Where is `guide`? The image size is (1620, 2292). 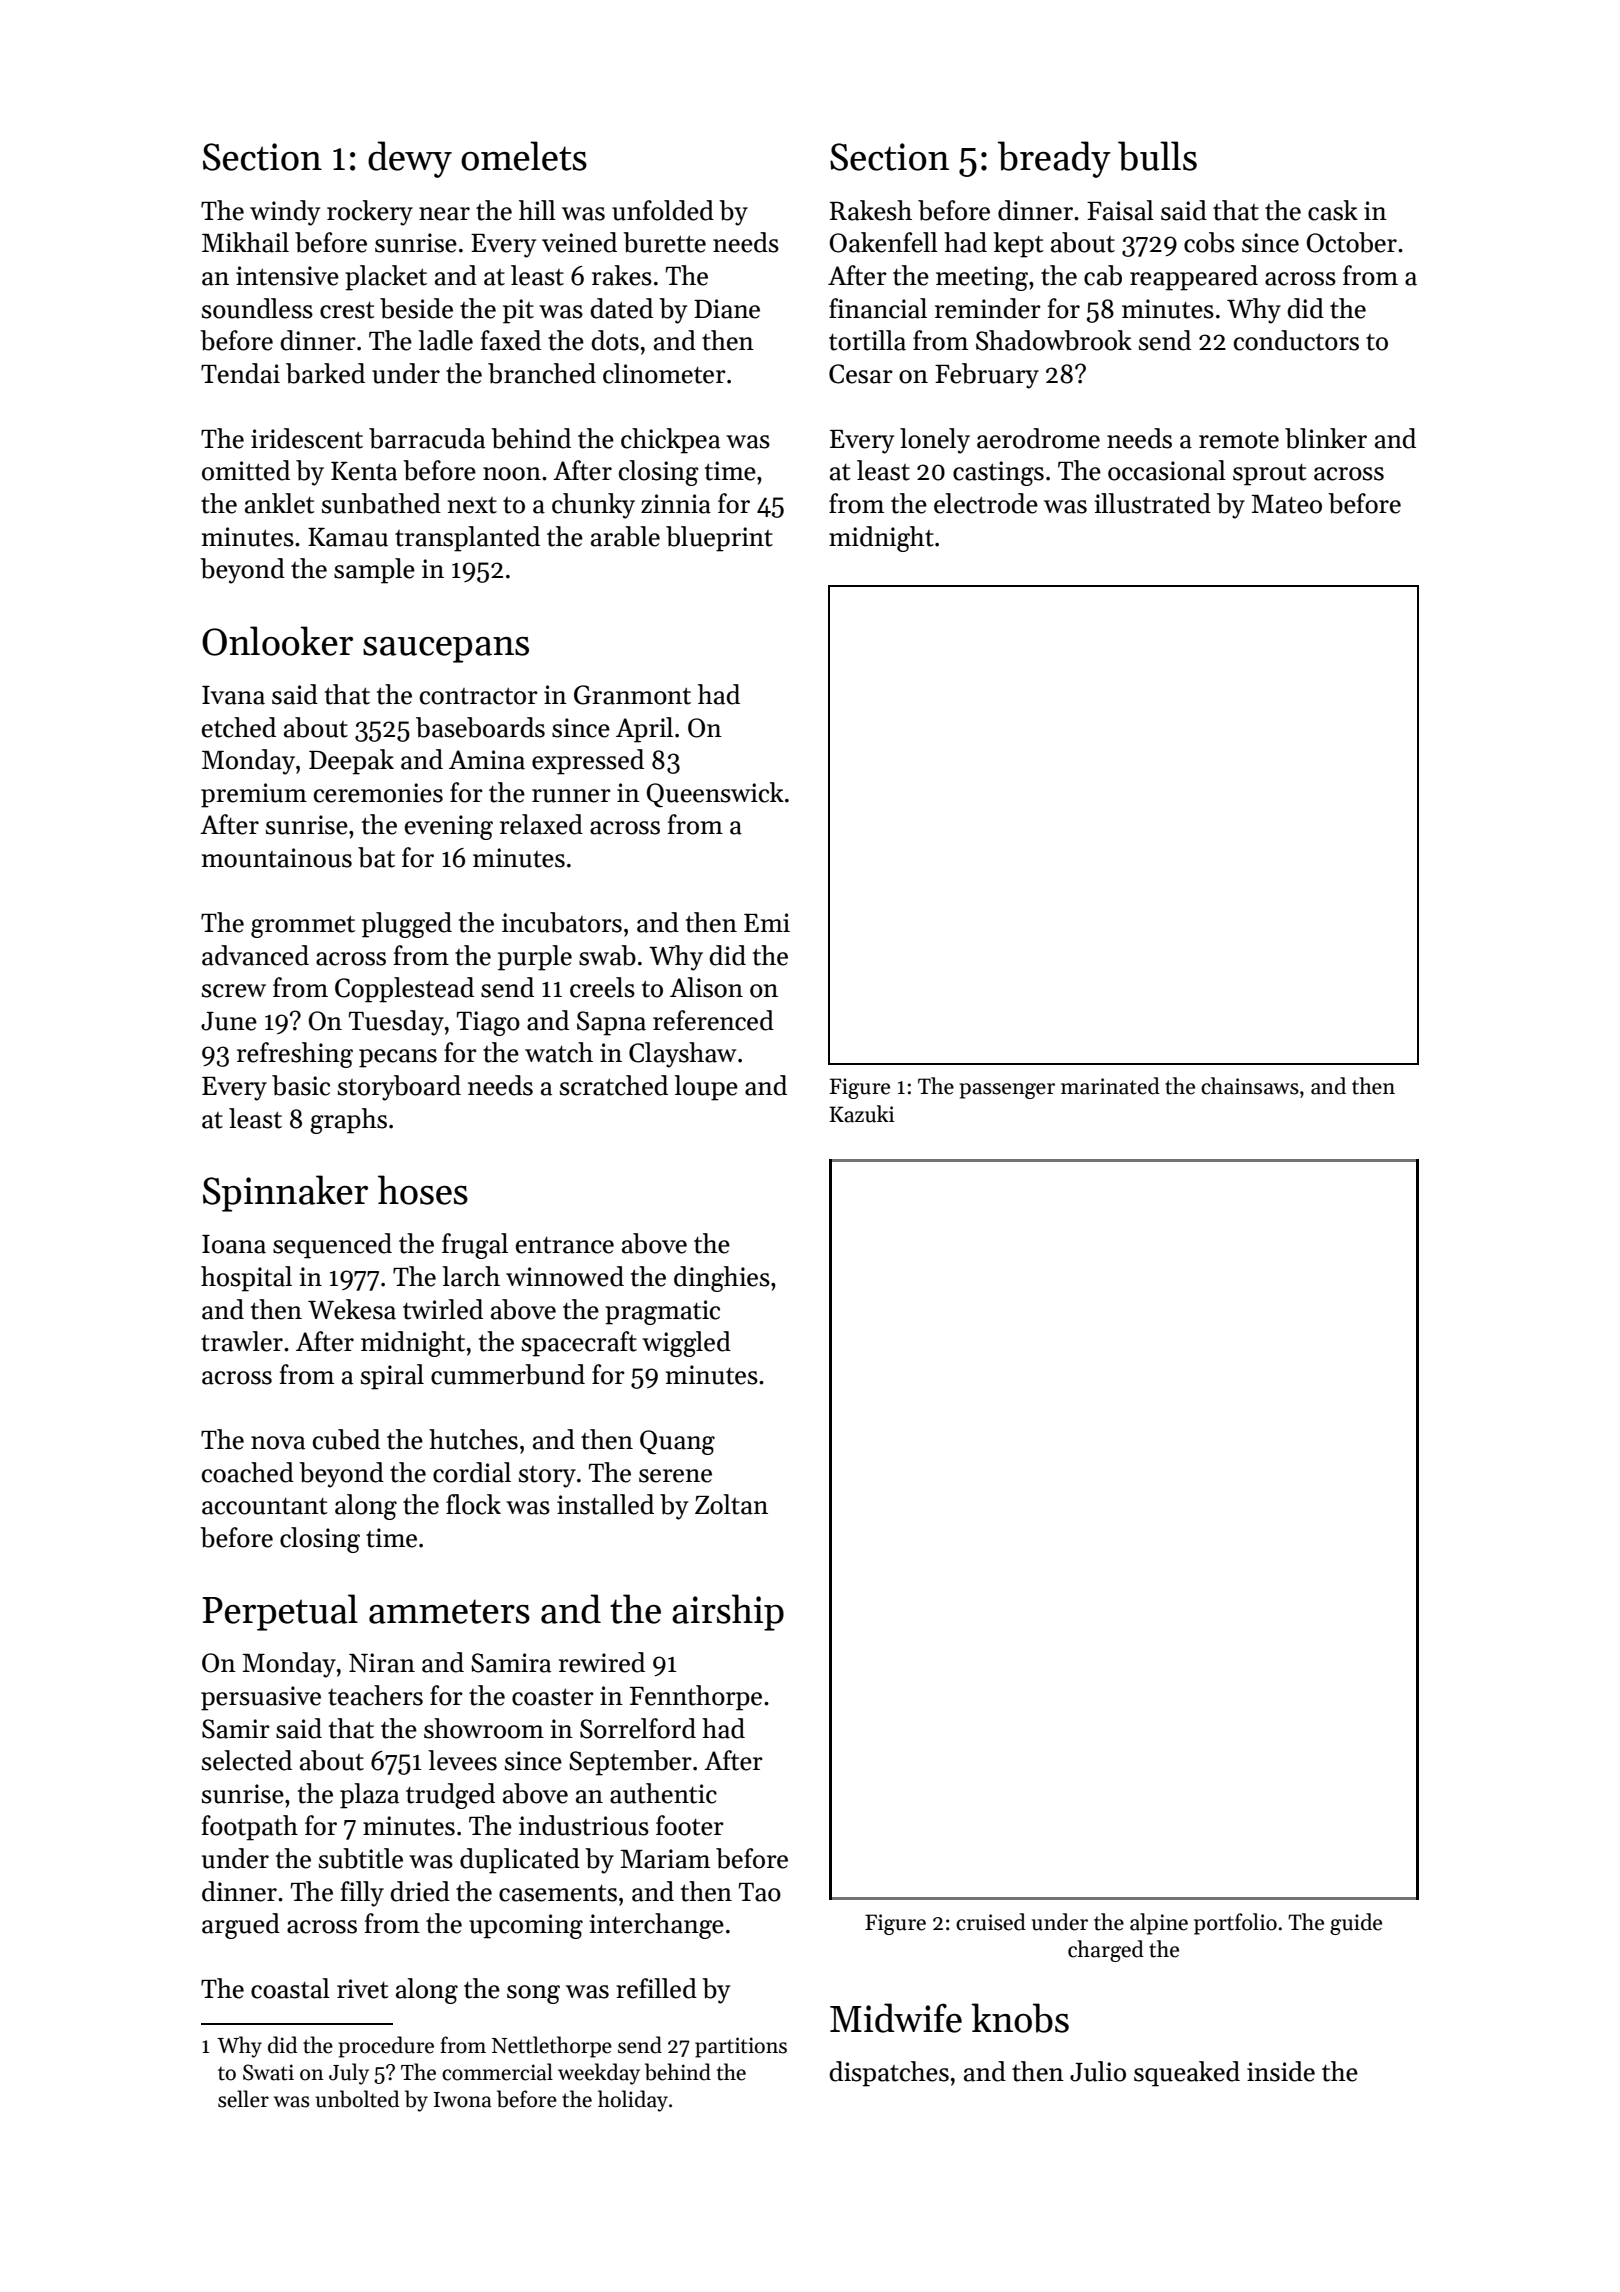
guide is located at coordinates (1356, 1924).
